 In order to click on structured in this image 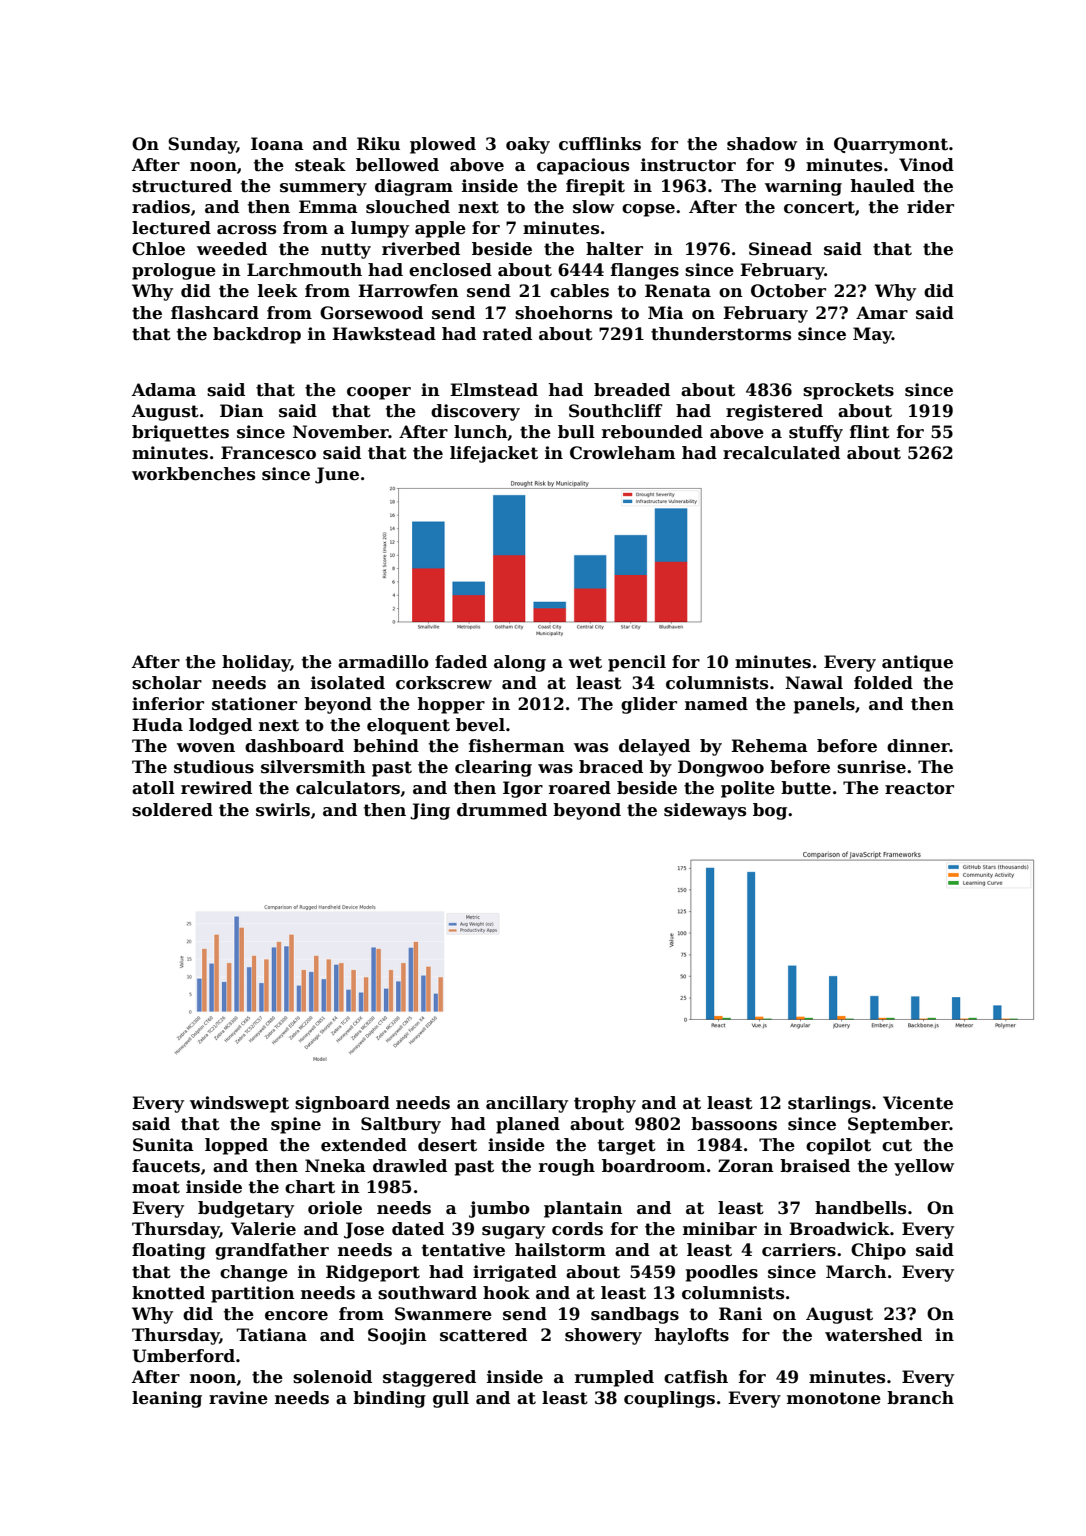, I will do `click(182, 186)`.
